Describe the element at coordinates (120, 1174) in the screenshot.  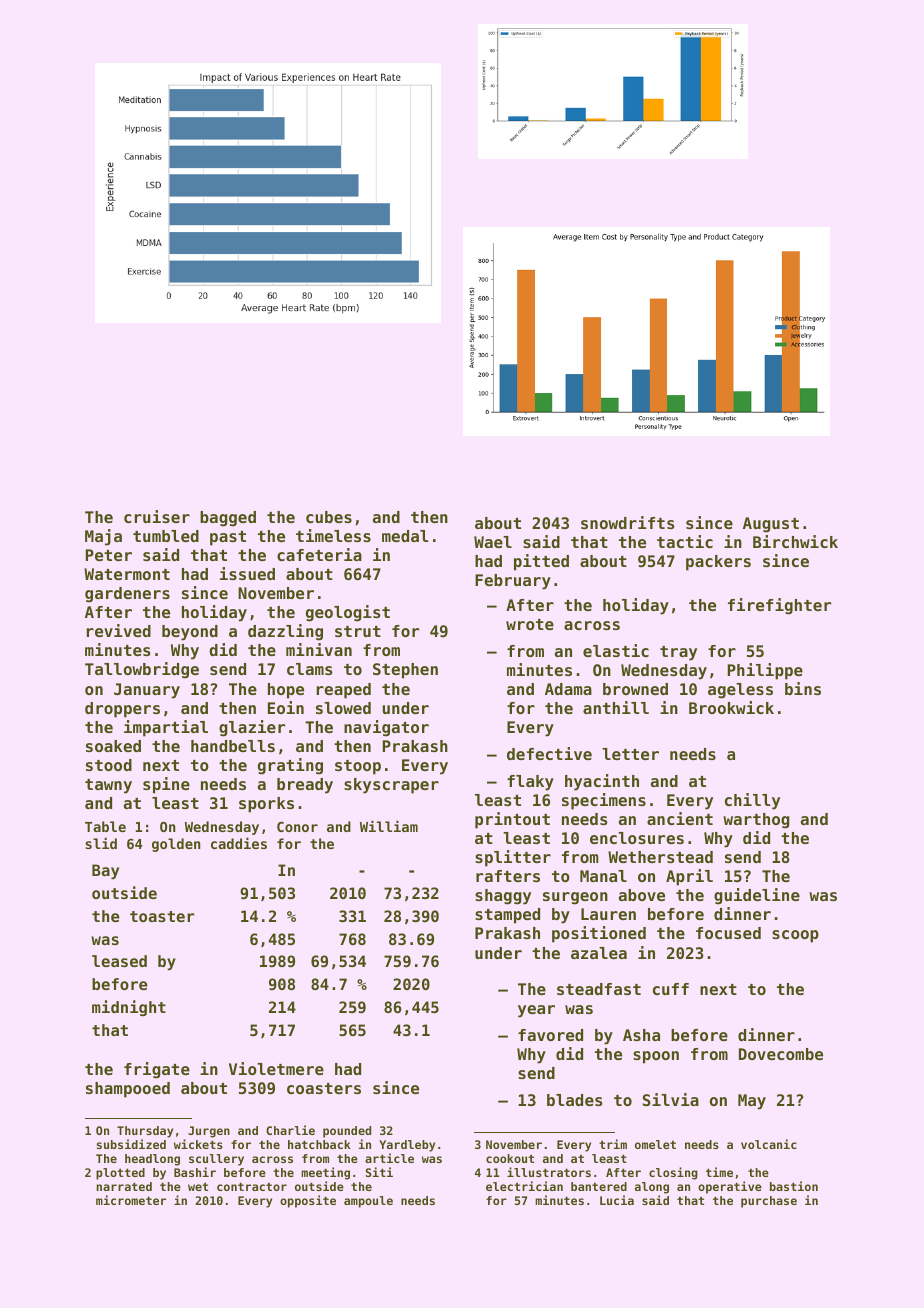
I see `plotted` at that location.
